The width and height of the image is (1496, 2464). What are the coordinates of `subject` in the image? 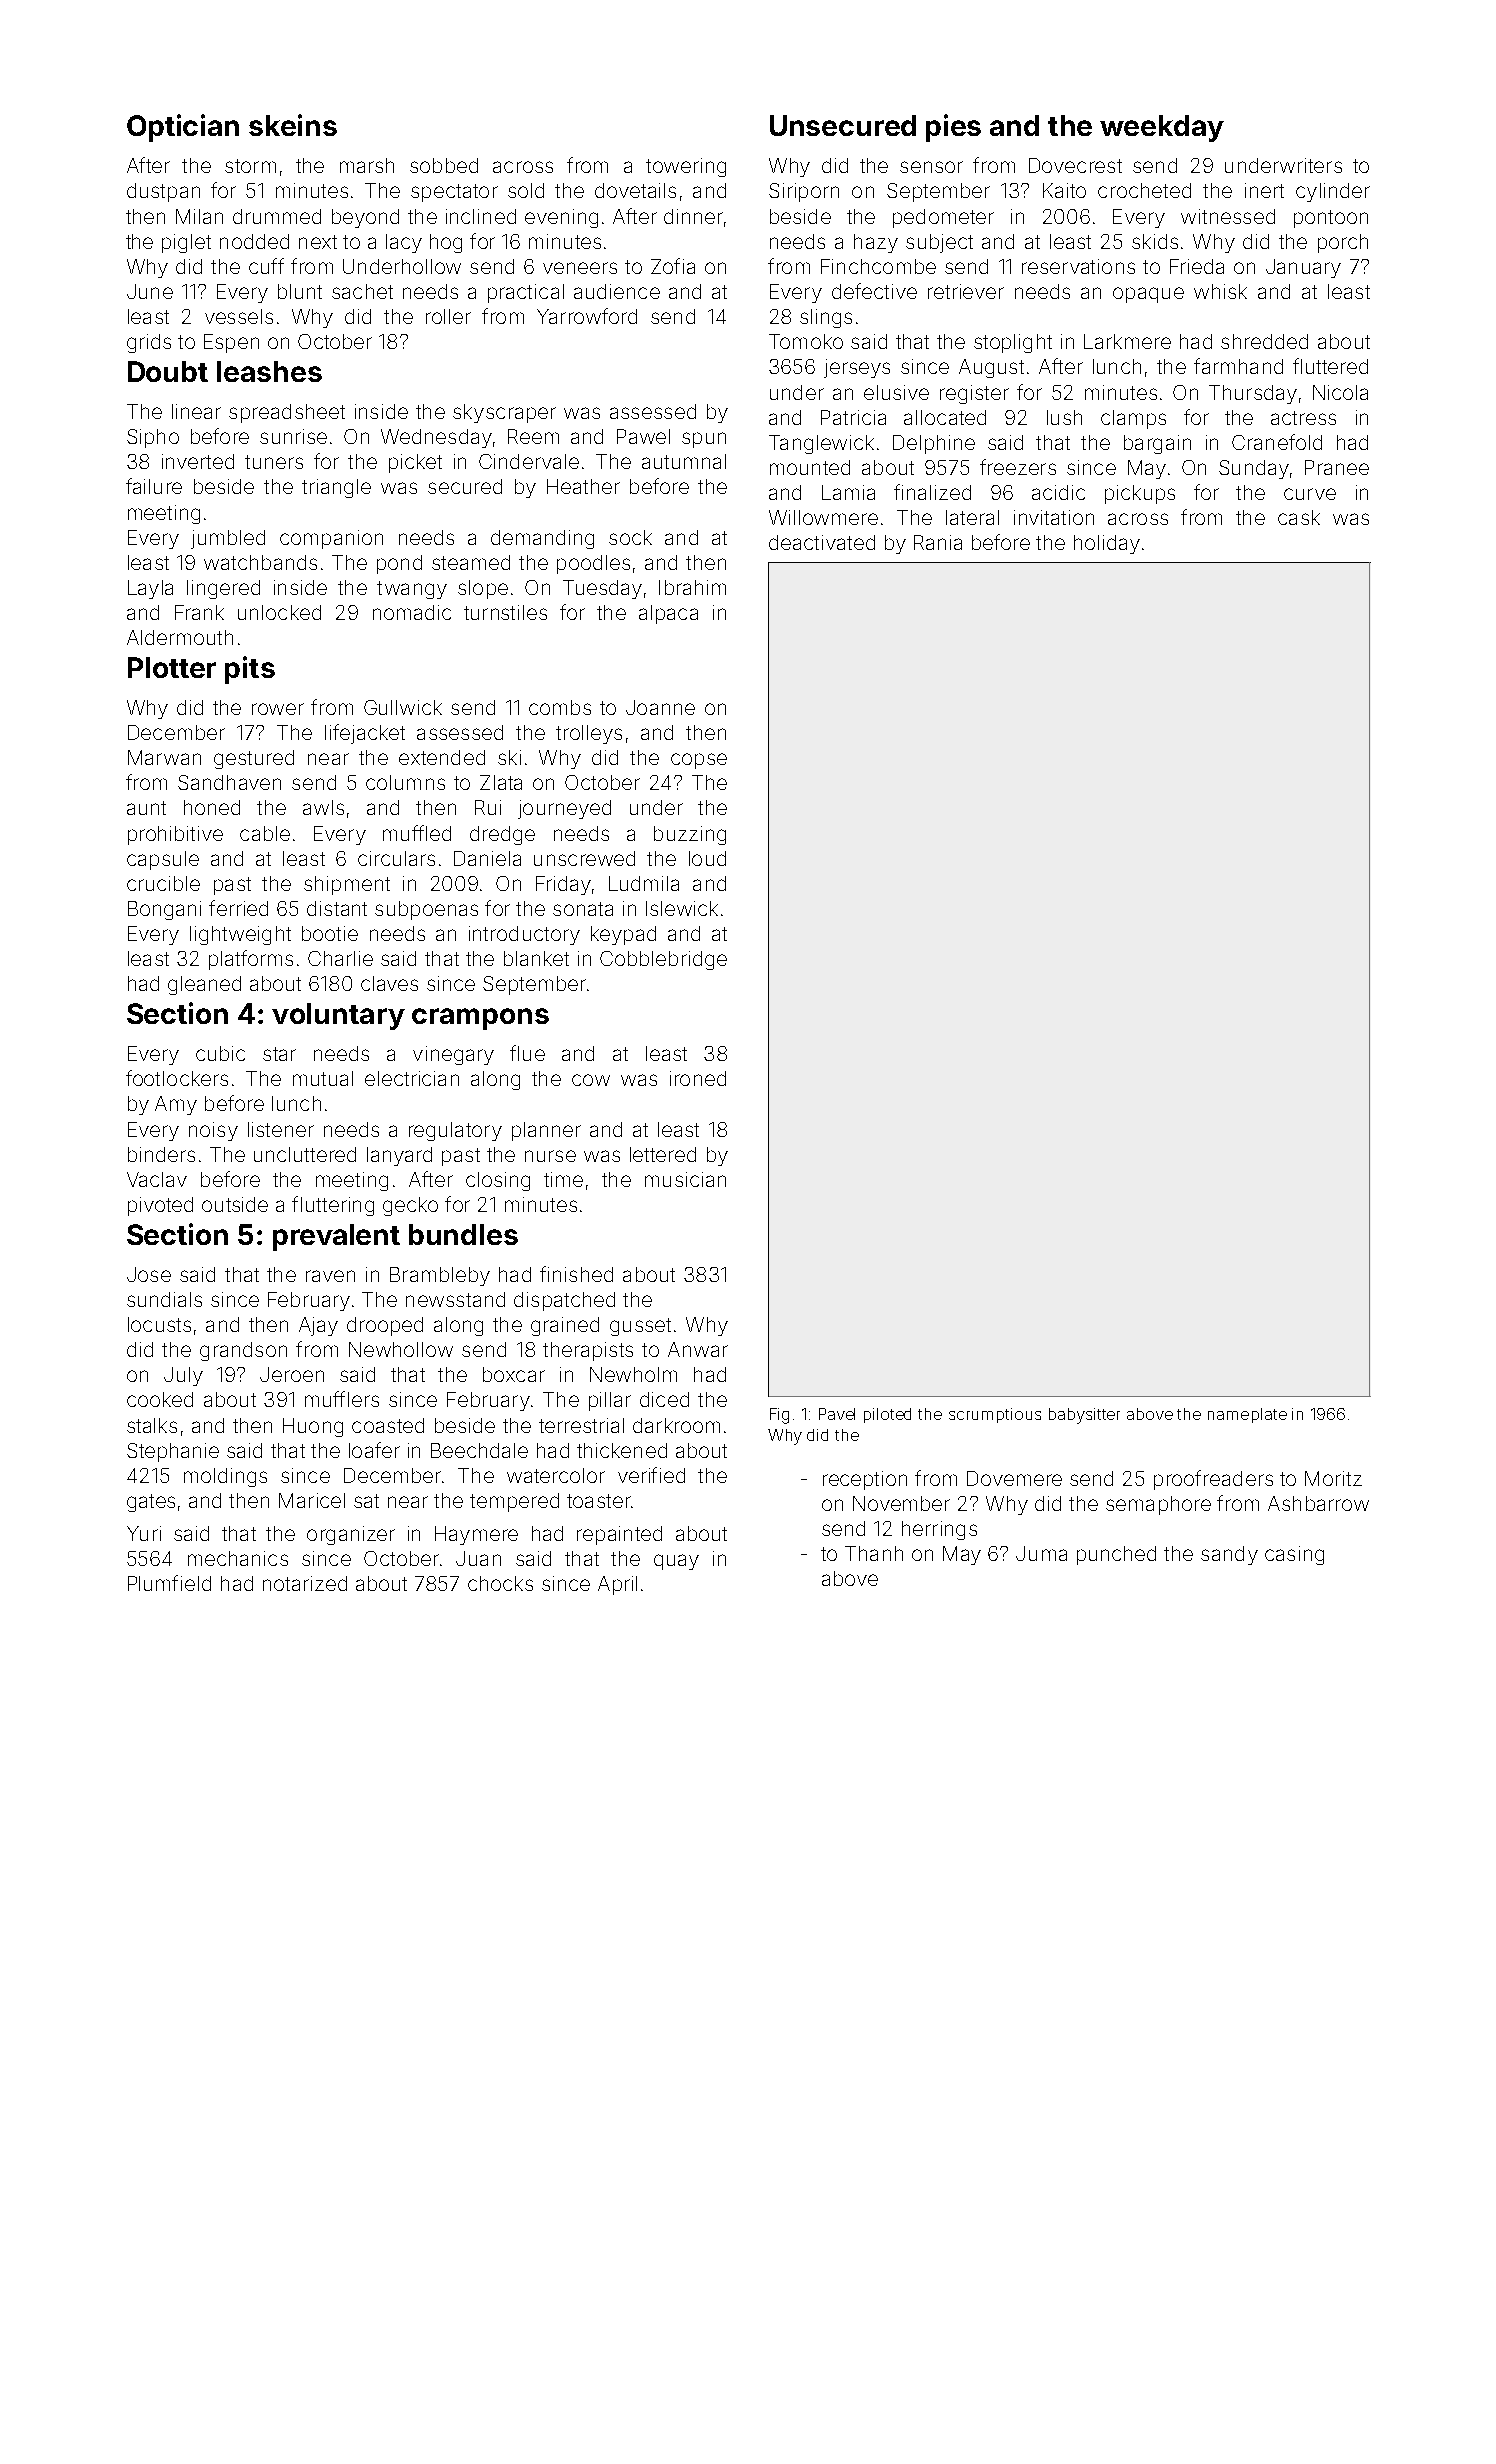 It's located at (939, 243).
